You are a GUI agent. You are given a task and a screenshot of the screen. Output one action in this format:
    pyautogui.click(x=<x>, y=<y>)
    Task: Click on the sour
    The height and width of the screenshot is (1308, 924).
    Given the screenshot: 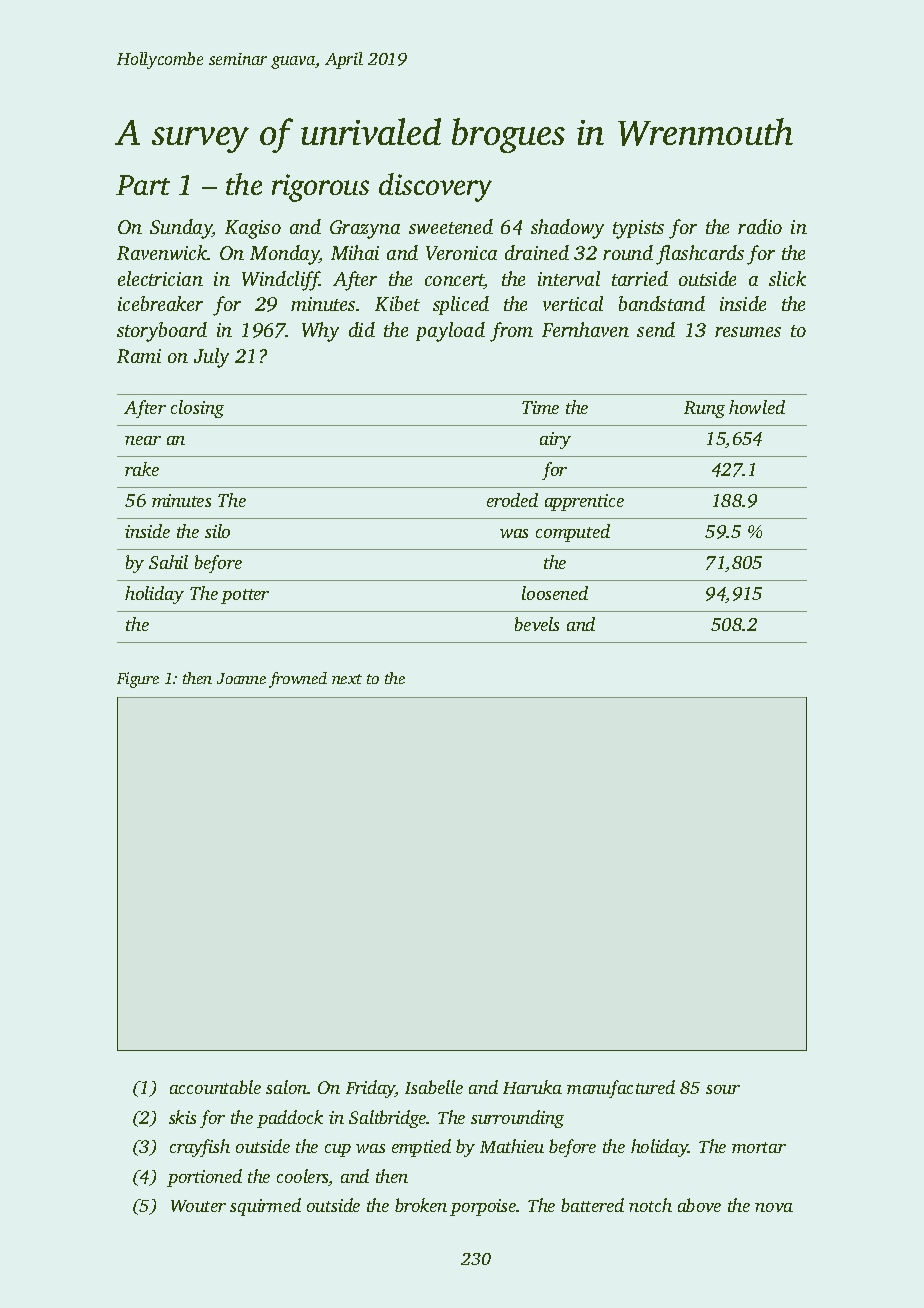 What is the action you would take?
    pyautogui.click(x=723, y=1089)
